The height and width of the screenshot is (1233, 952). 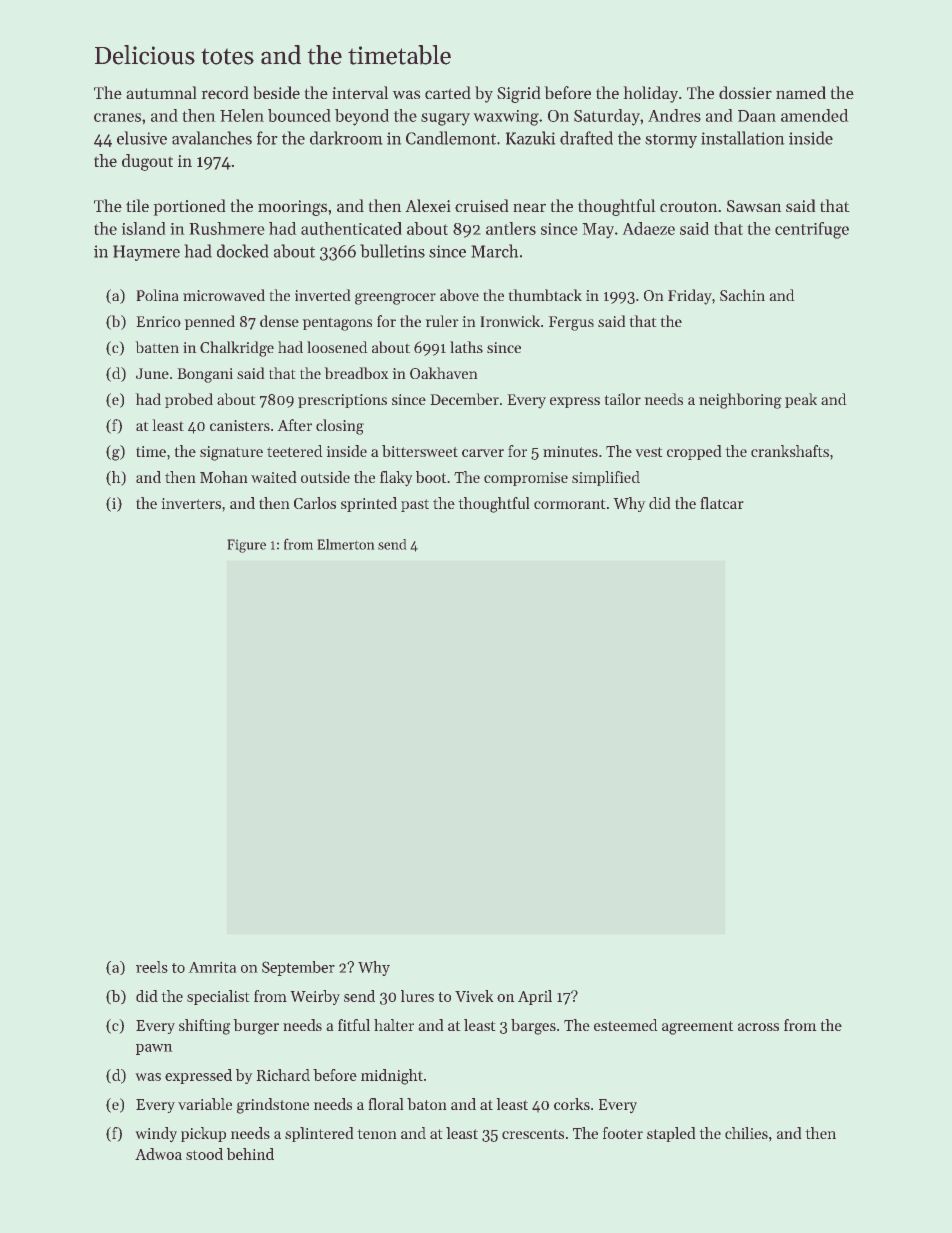 I want to click on Delicious, so click(x=145, y=55).
